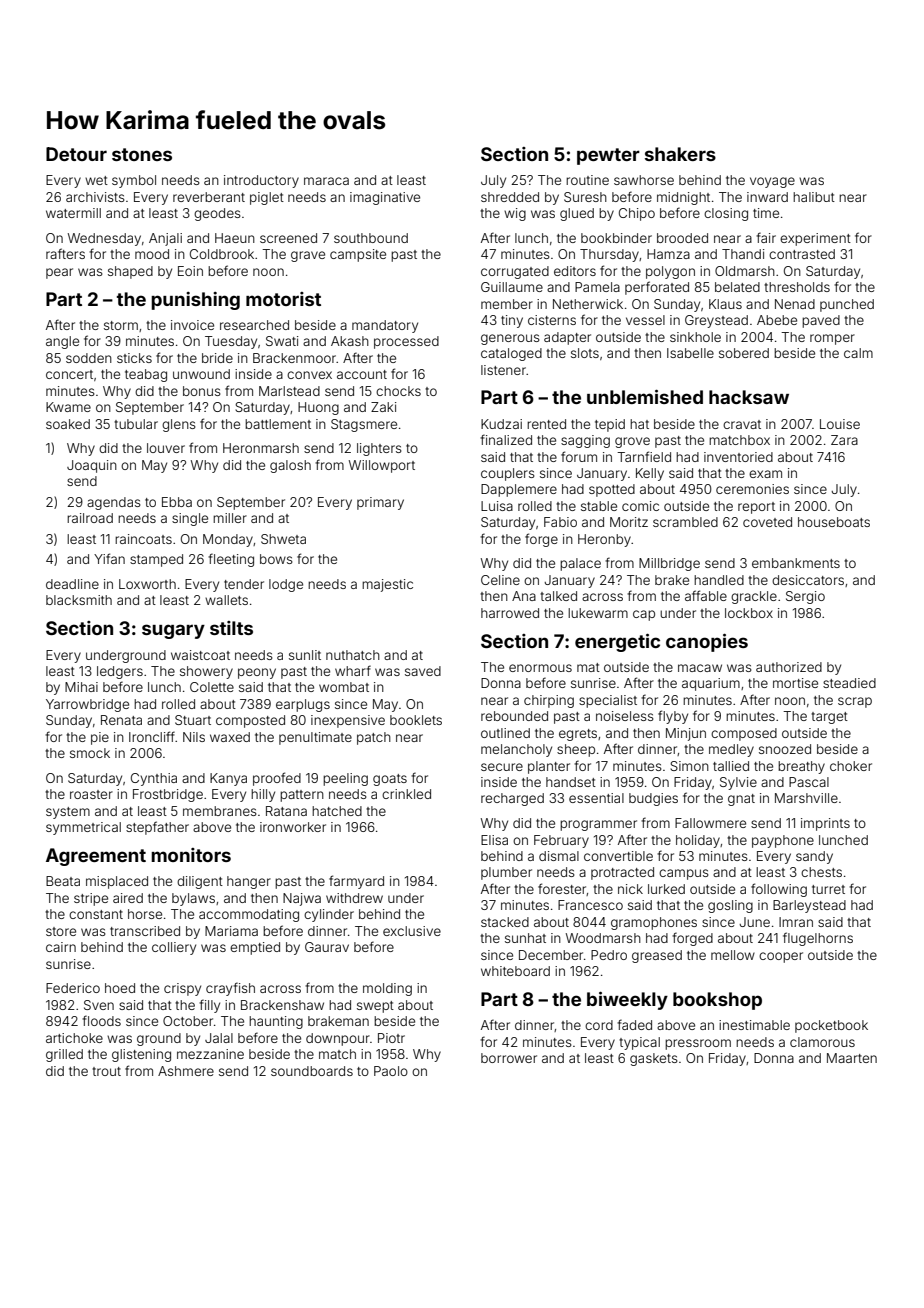  Describe the element at coordinates (680, 154) in the screenshot. I see `shakers` at that location.
